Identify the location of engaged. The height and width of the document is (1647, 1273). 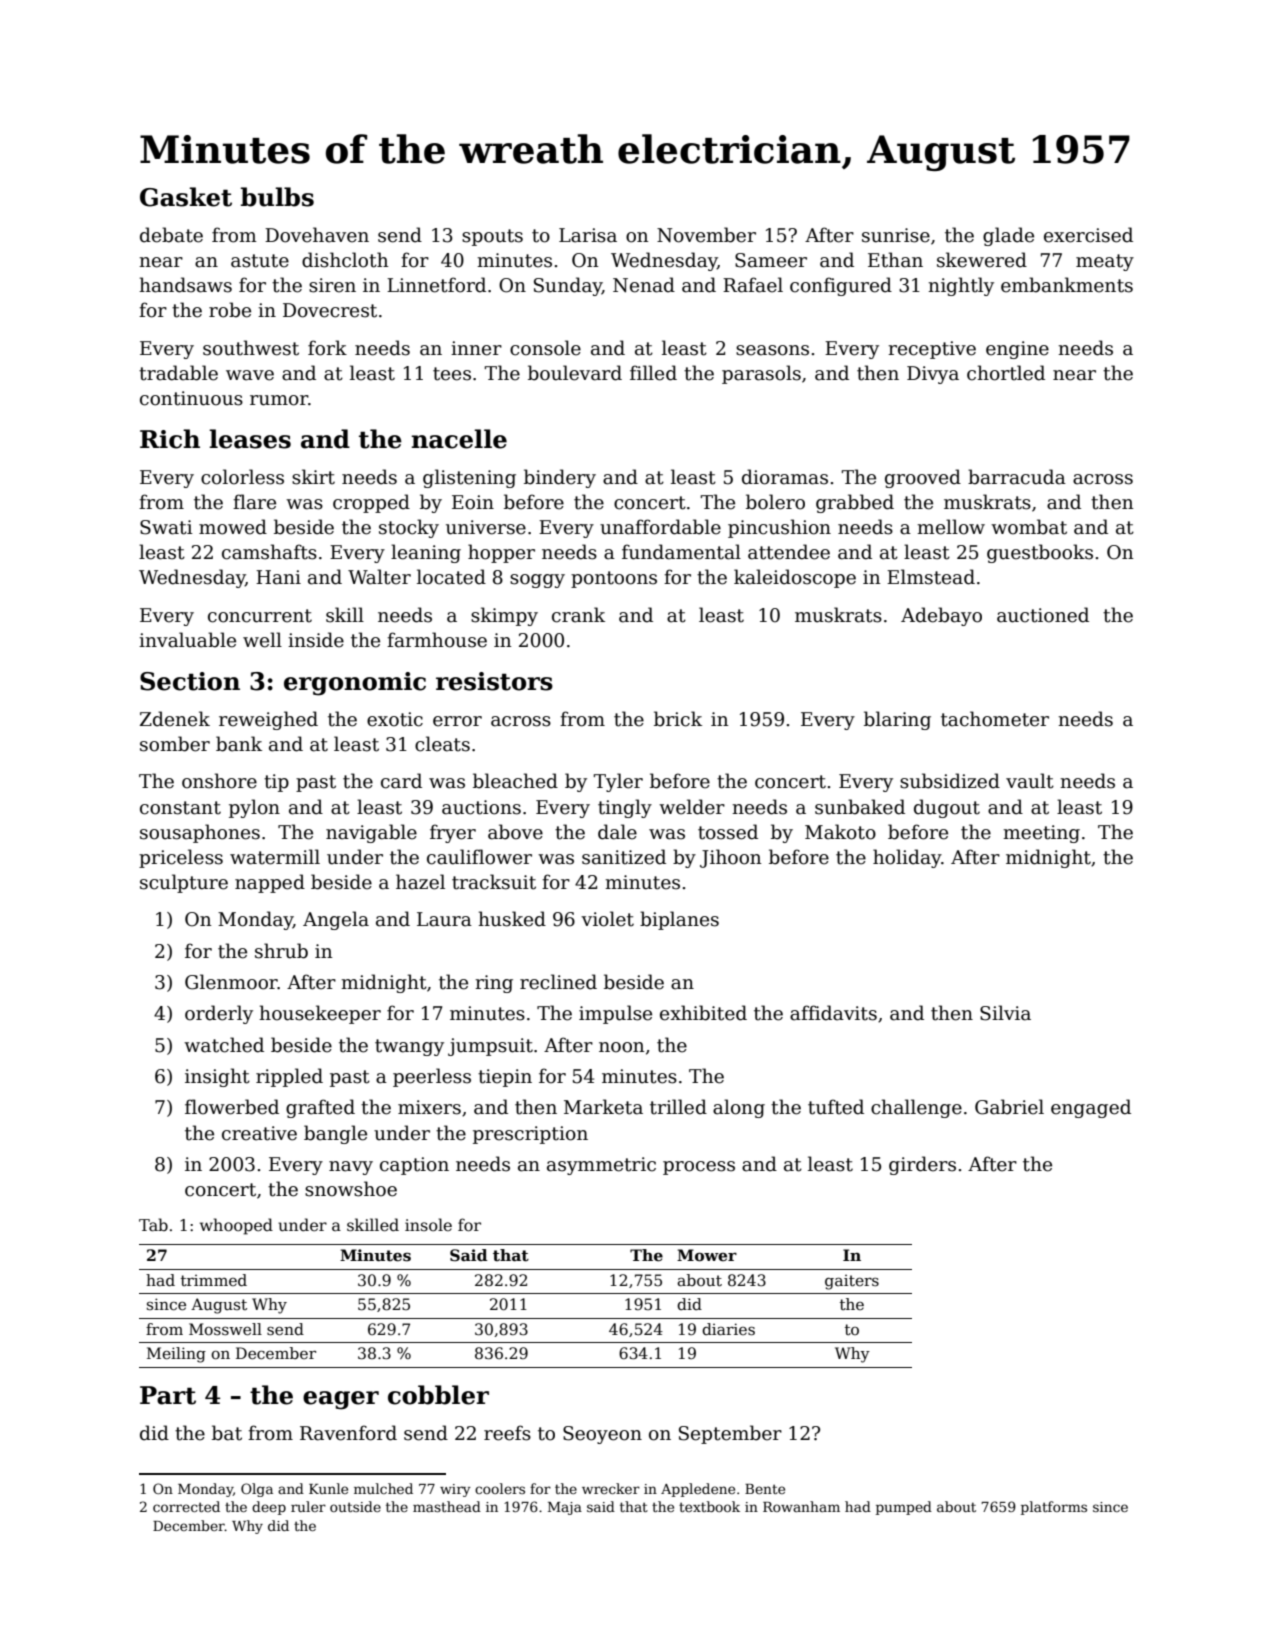
(1091, 1108).
